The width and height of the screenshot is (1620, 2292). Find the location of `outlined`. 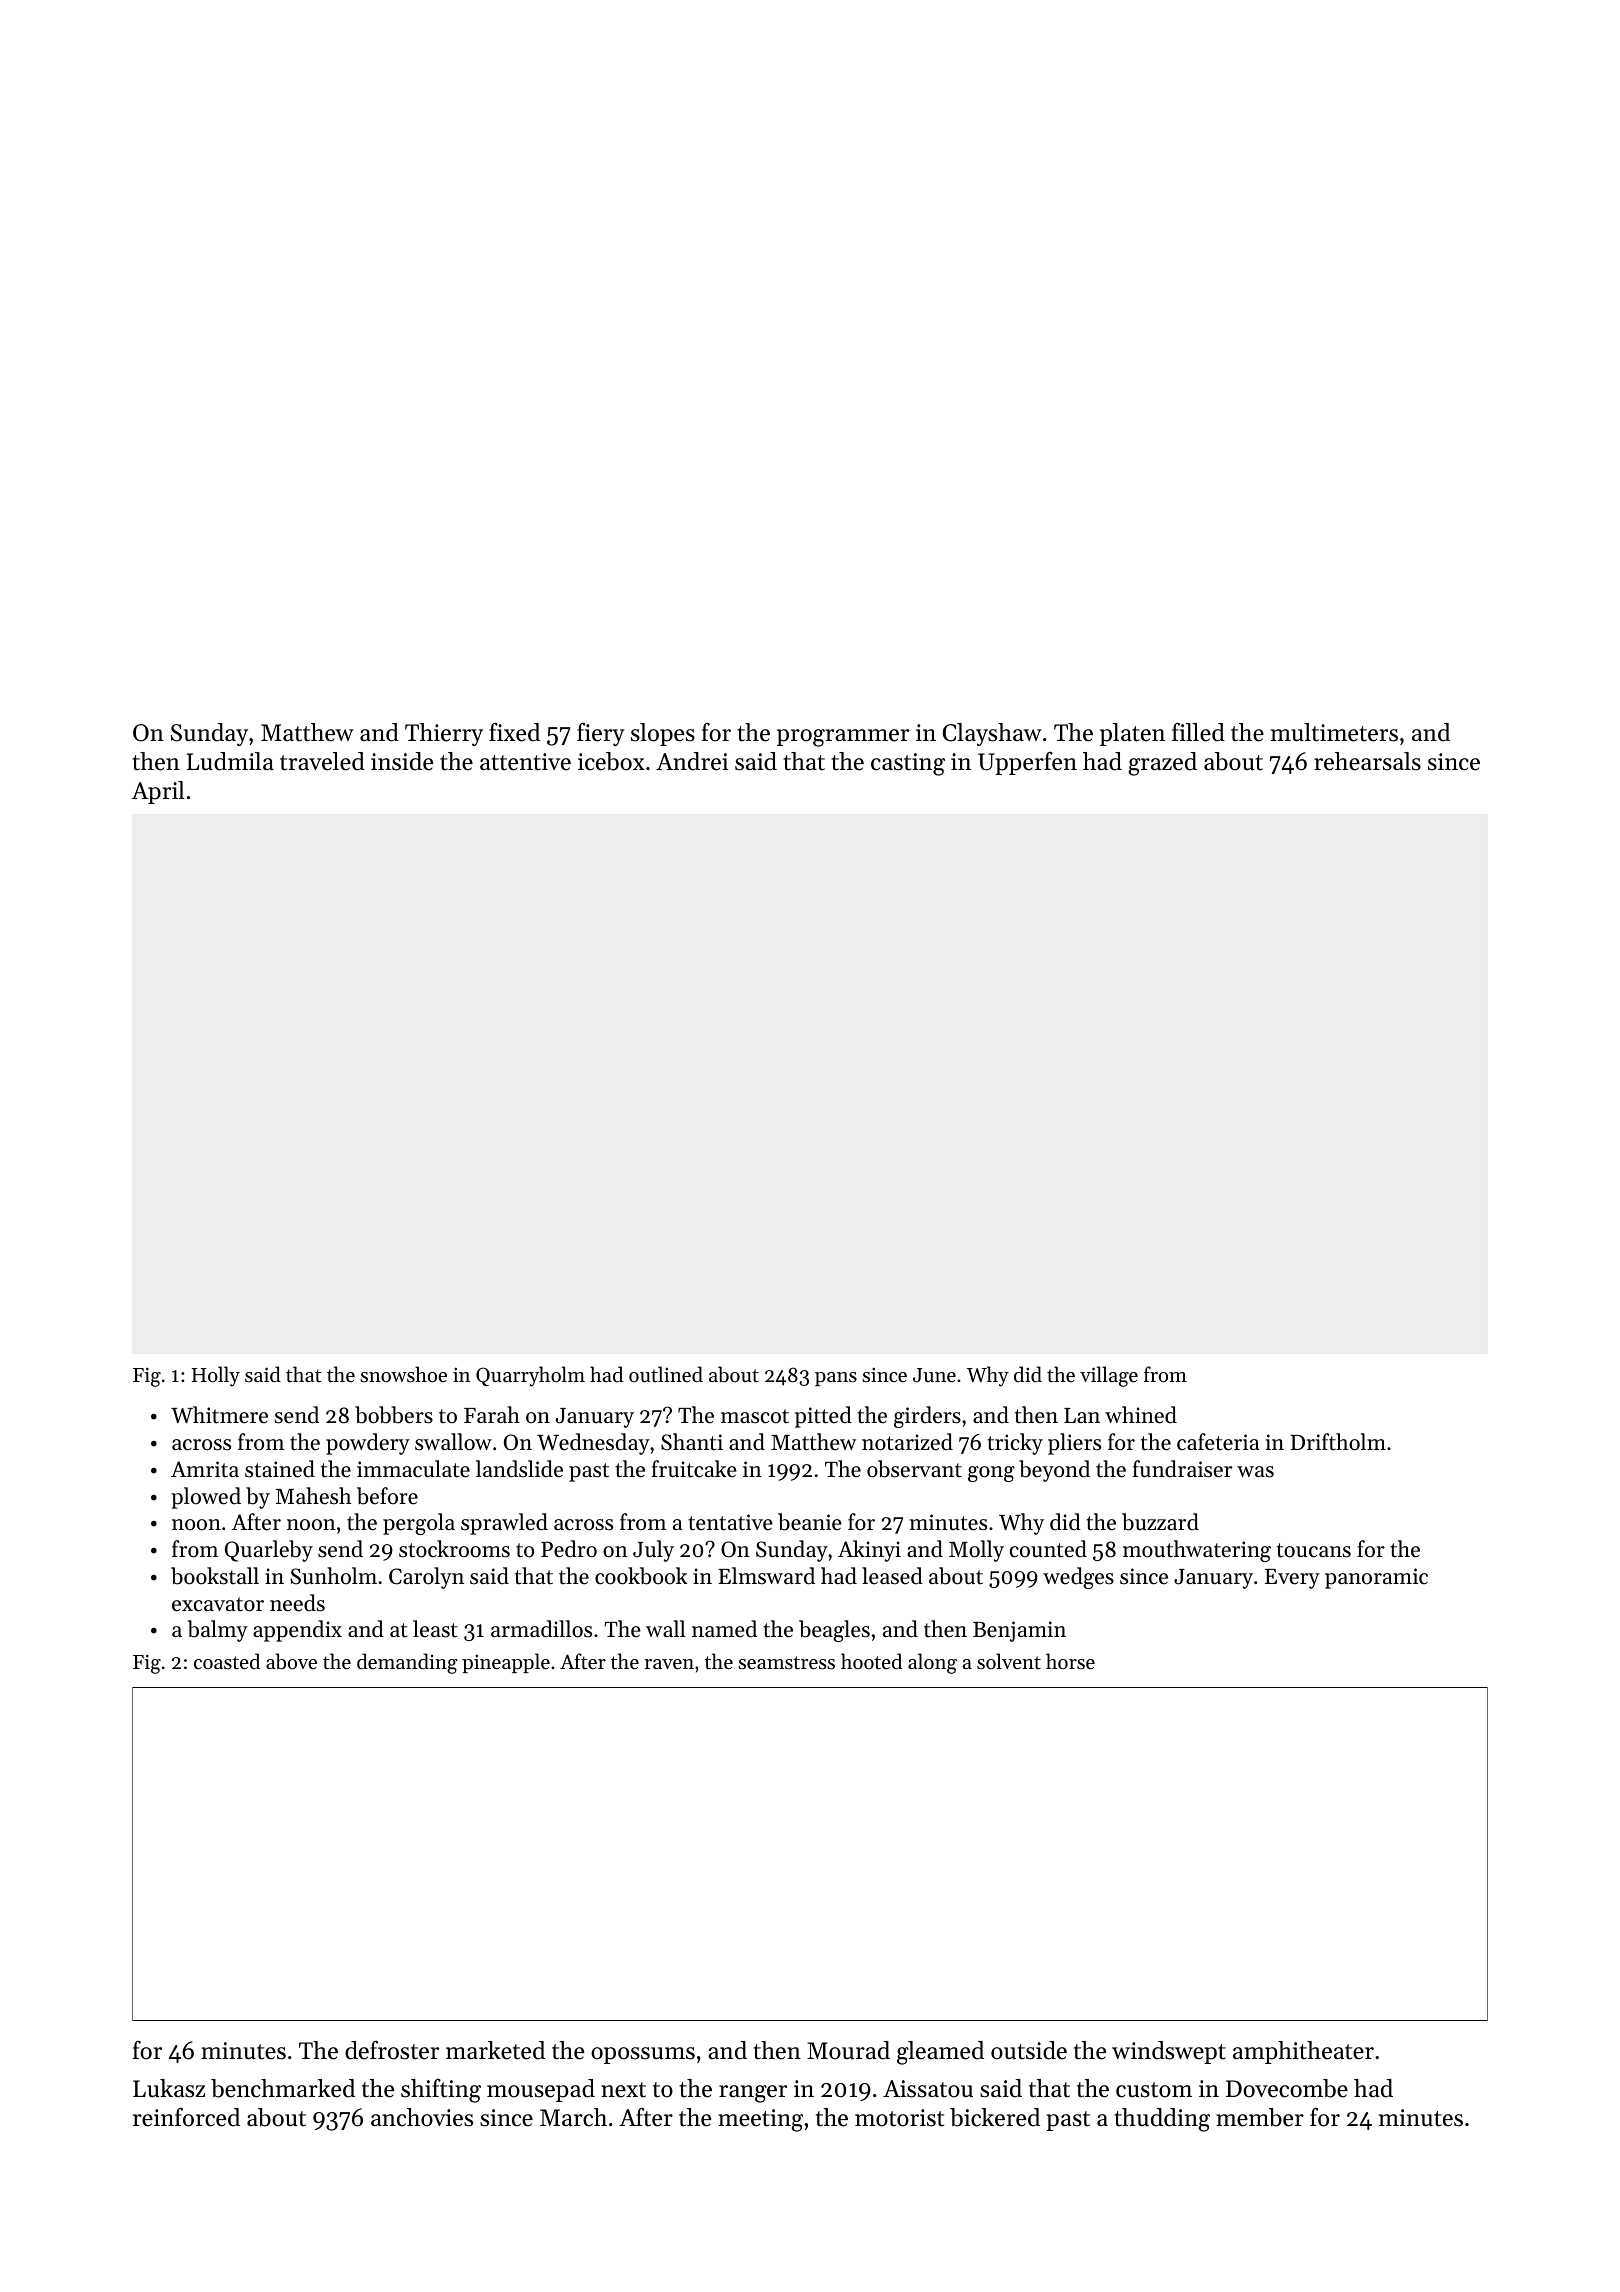

outlined is located at coordinates (666, 1374).
